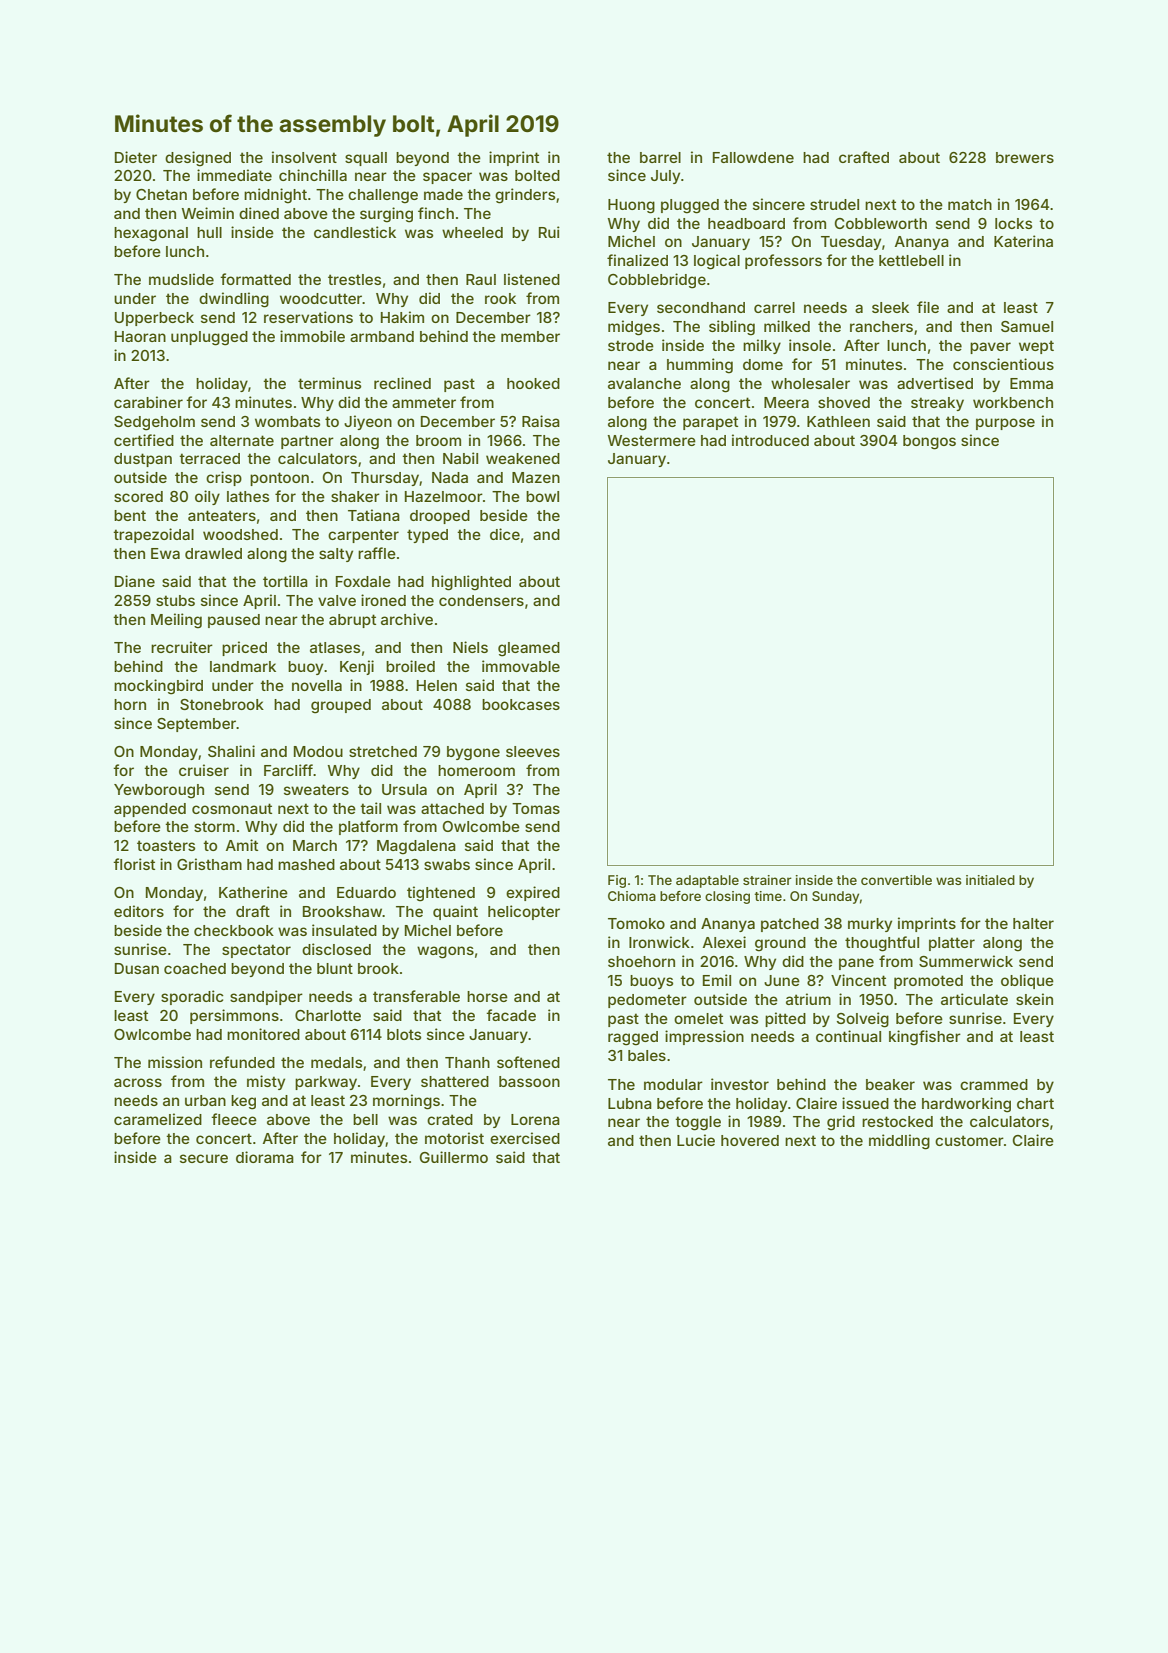 The width and height of the screenshot is (1168, 1653). What do you see at coordinates (637, 260) in the screenshot?
I see `finalized` at bounding box center [637, 260].
